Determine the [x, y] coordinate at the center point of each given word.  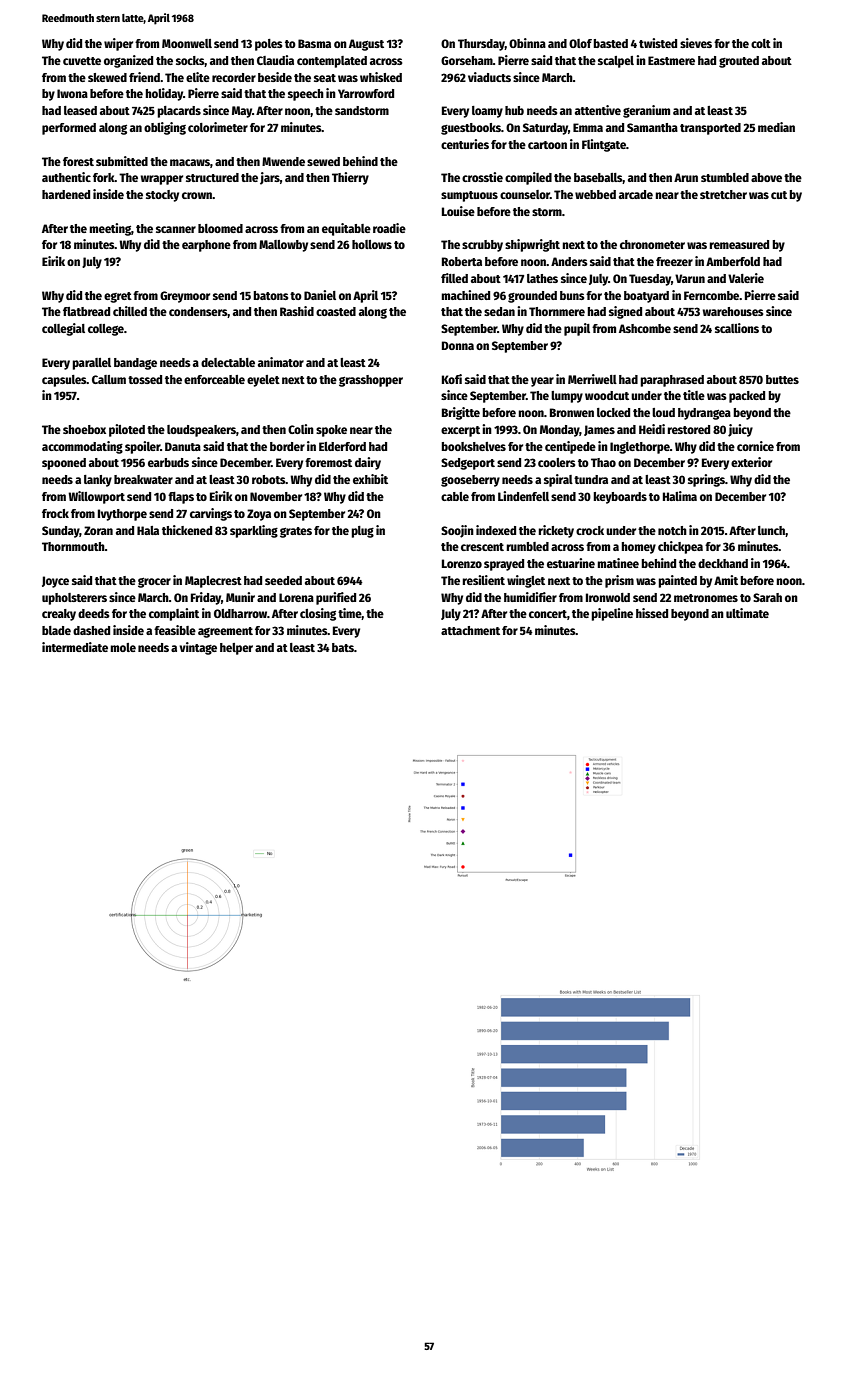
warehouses [733, 311]
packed [747, 397]
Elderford [342, 446]
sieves [696, 43]
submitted [122, 161]
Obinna [527, 43]
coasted [336, 311]
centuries [465, 144]
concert [548, 614]
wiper [118, 44]
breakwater [143, 479]
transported [710, 129]
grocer [154, 583]
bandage [135, 364]
